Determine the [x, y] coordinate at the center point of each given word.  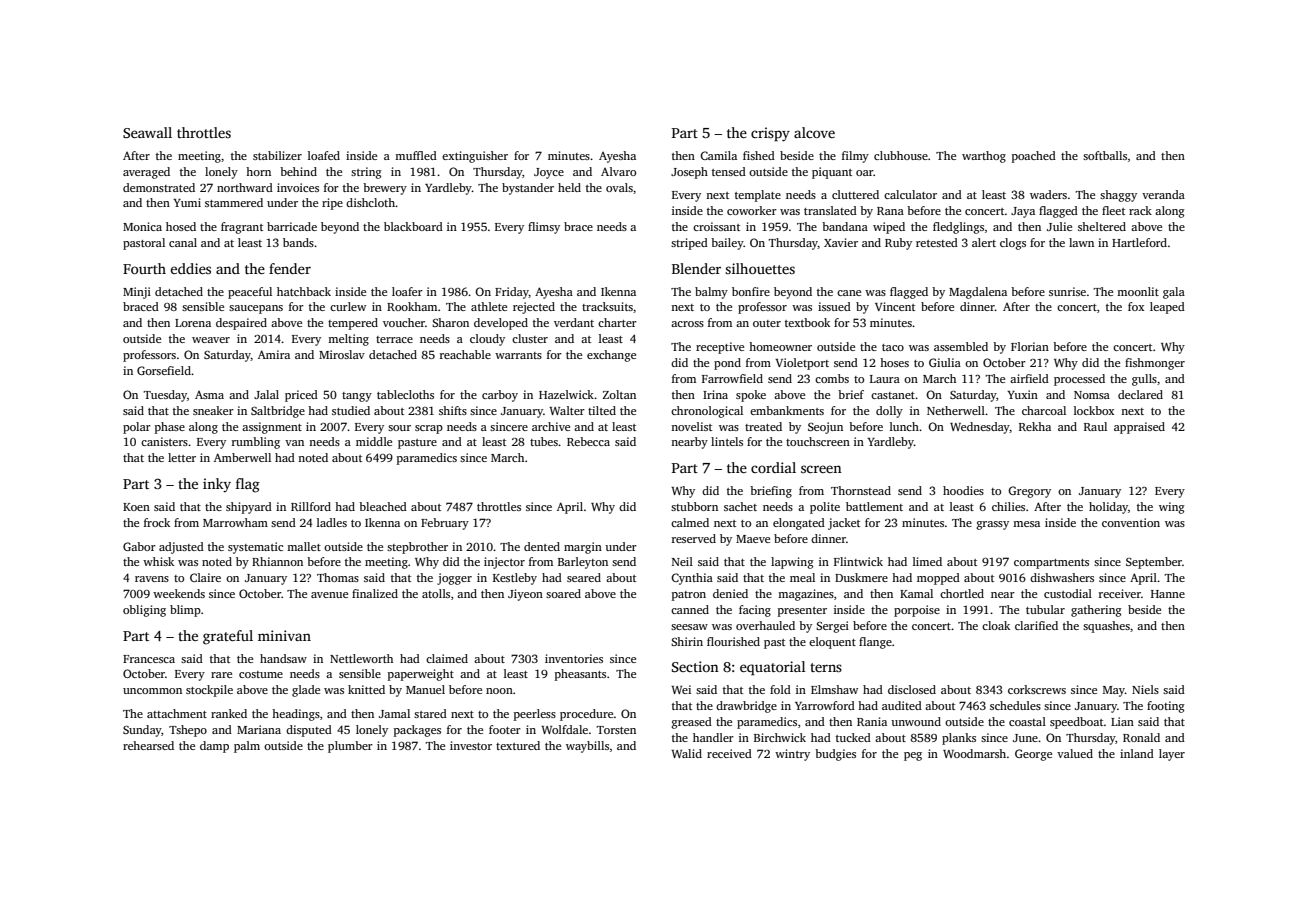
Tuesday [165, 396]
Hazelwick [566, 394]
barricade [292, 226]
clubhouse [901, 155]
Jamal [394, 713]
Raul [1095, 426]
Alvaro [618, 171]
